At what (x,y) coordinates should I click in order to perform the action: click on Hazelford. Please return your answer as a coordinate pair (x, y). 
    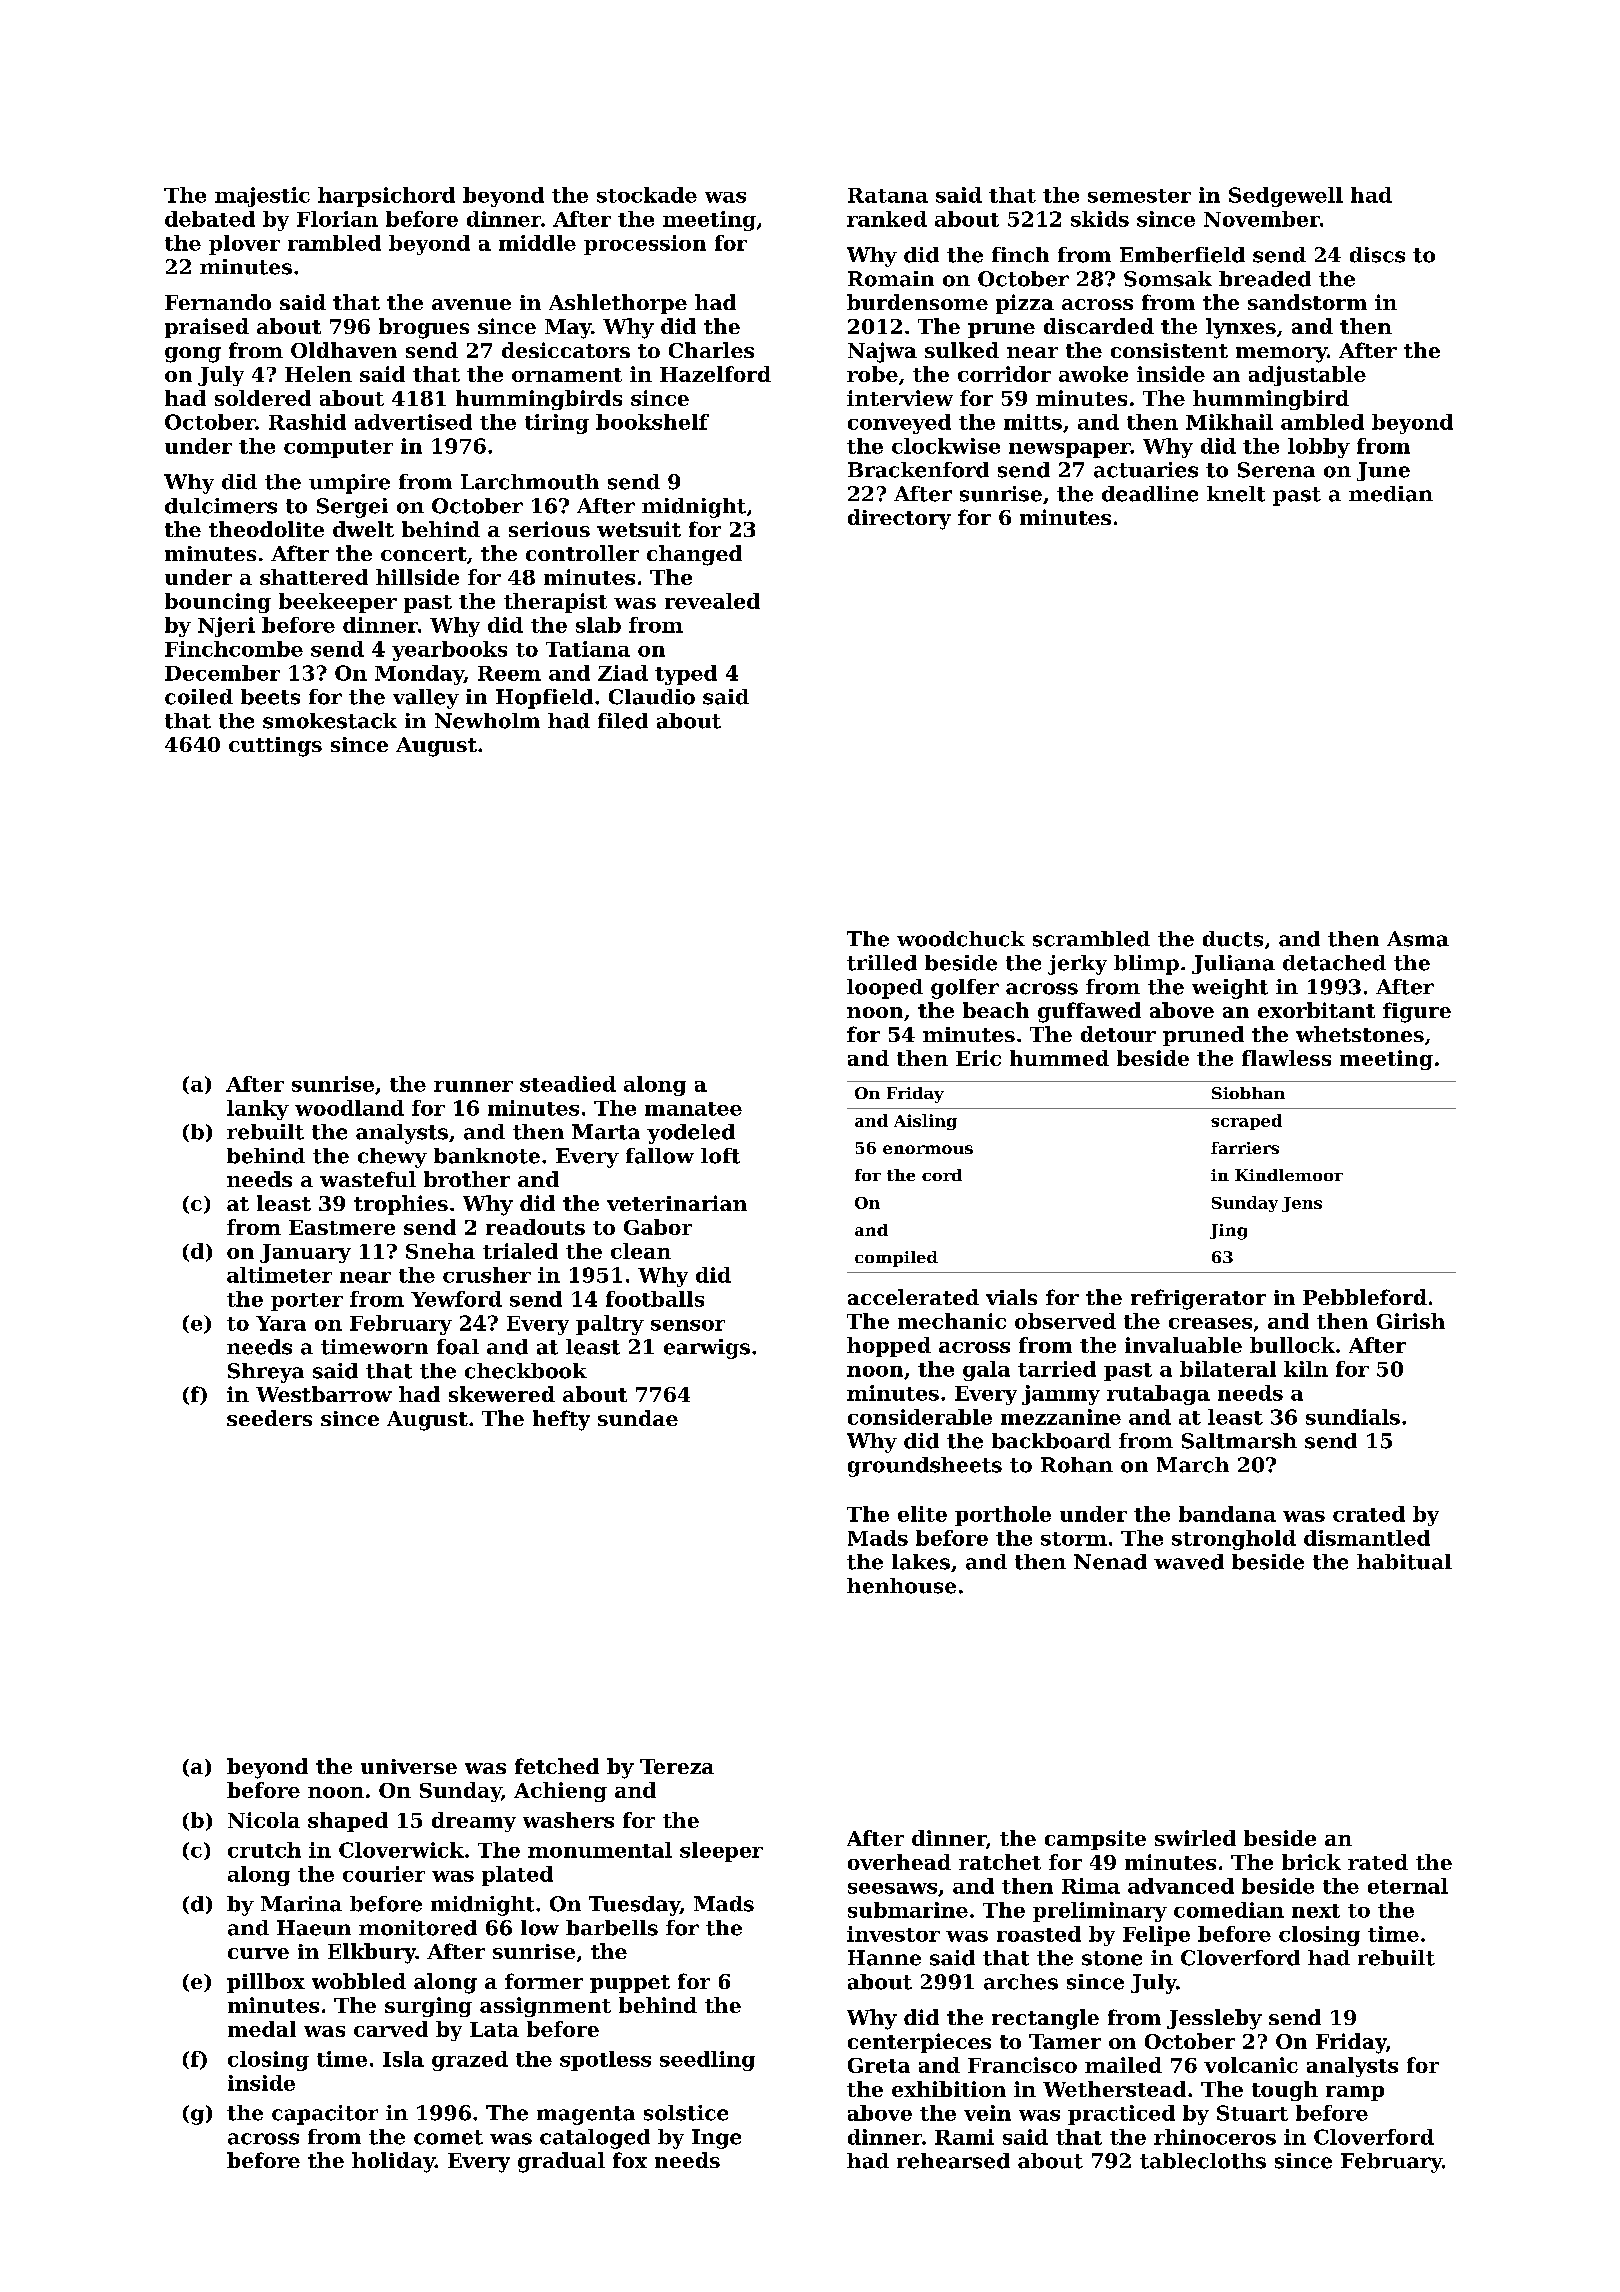
    Looking at the image, I should click on (715, 374).
